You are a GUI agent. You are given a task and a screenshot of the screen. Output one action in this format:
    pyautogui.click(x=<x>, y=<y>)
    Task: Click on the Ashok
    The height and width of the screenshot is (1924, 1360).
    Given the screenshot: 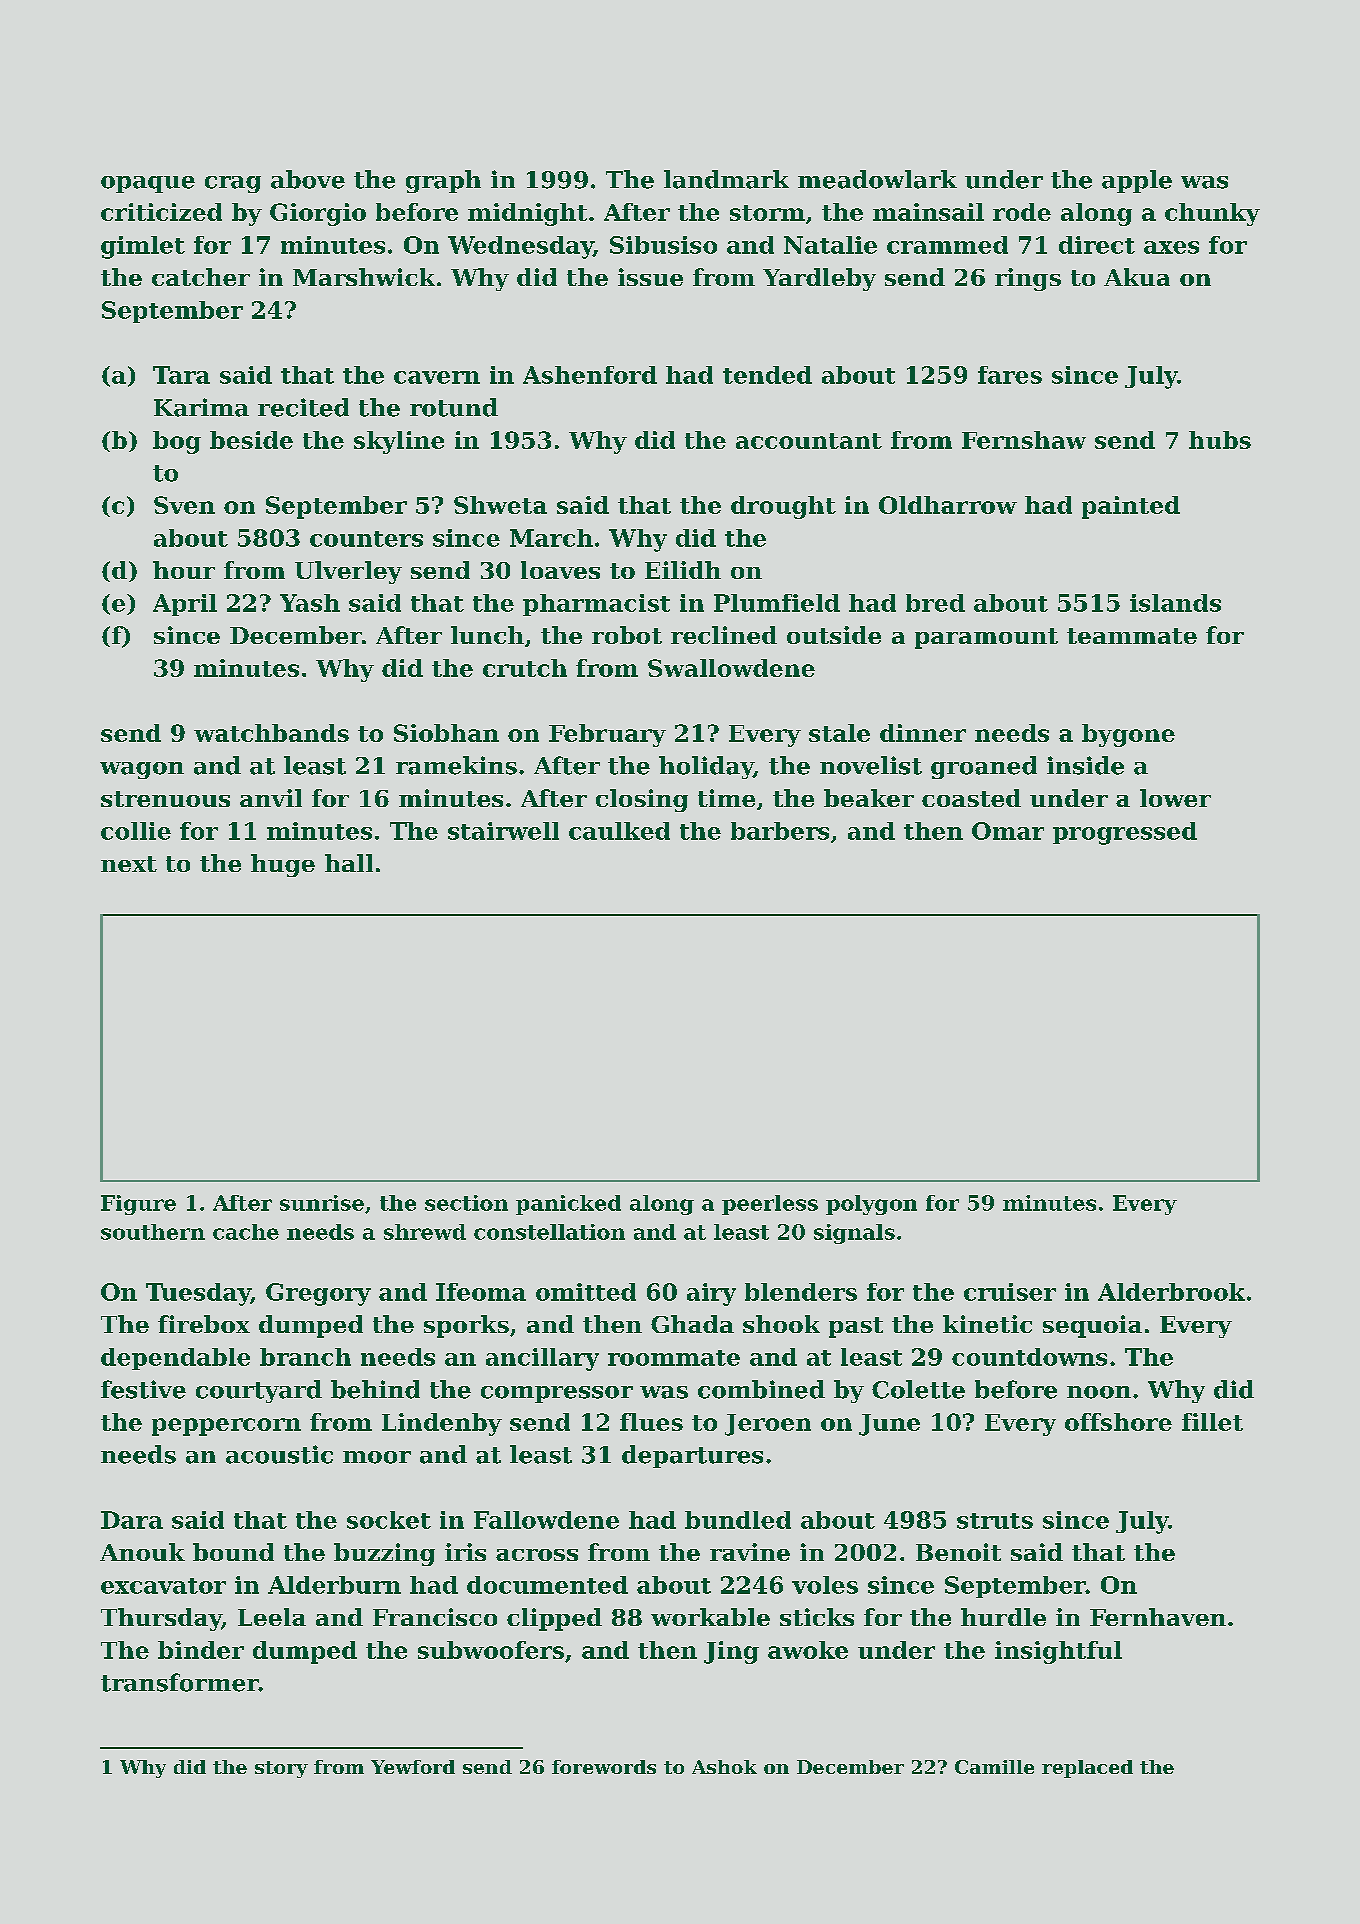 What is the action you would take?
    pyautogui.click(x=724, y=1767)
